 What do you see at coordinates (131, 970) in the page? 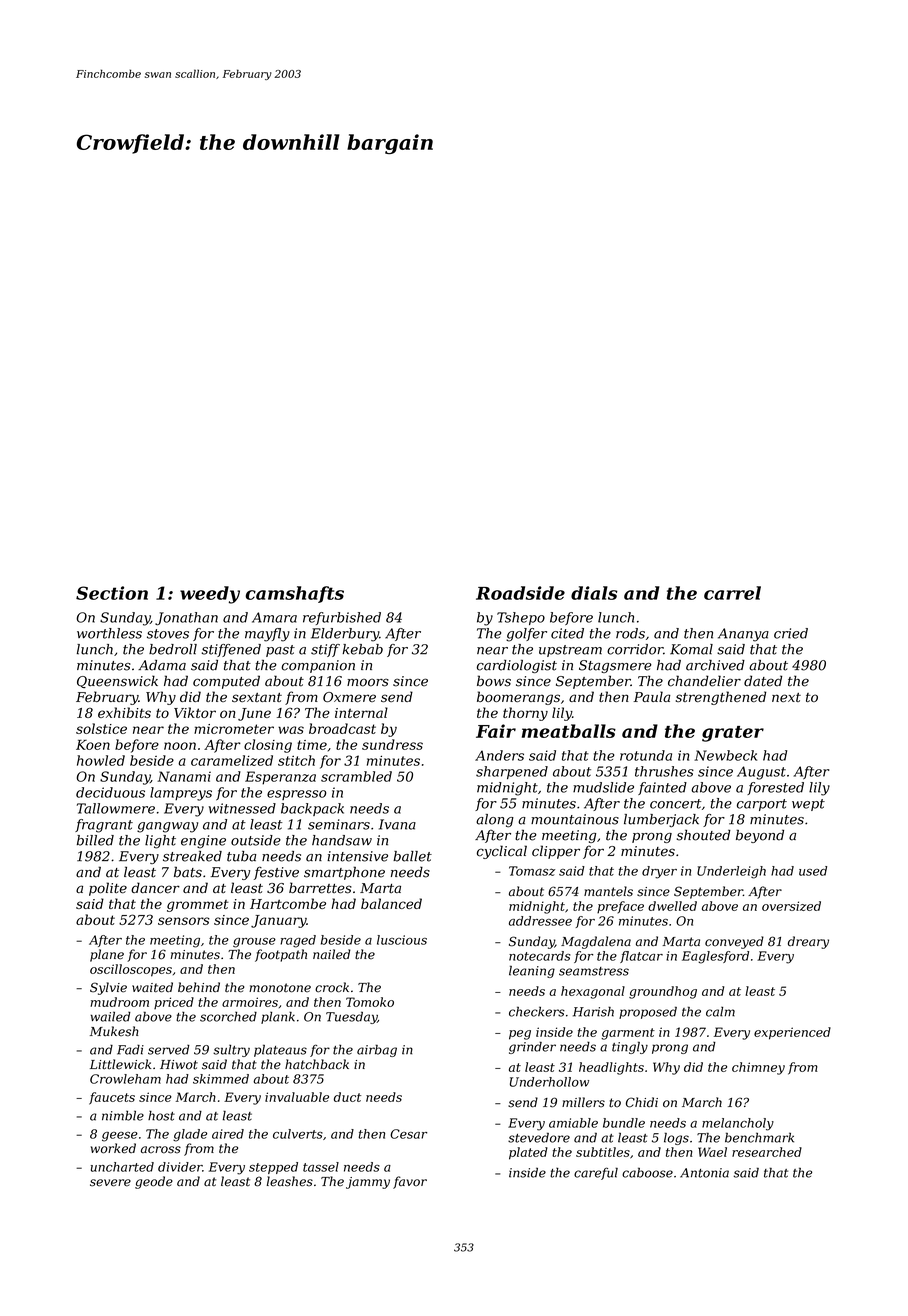
I see `oscilloscopes` at bounding box center [131, 970].
